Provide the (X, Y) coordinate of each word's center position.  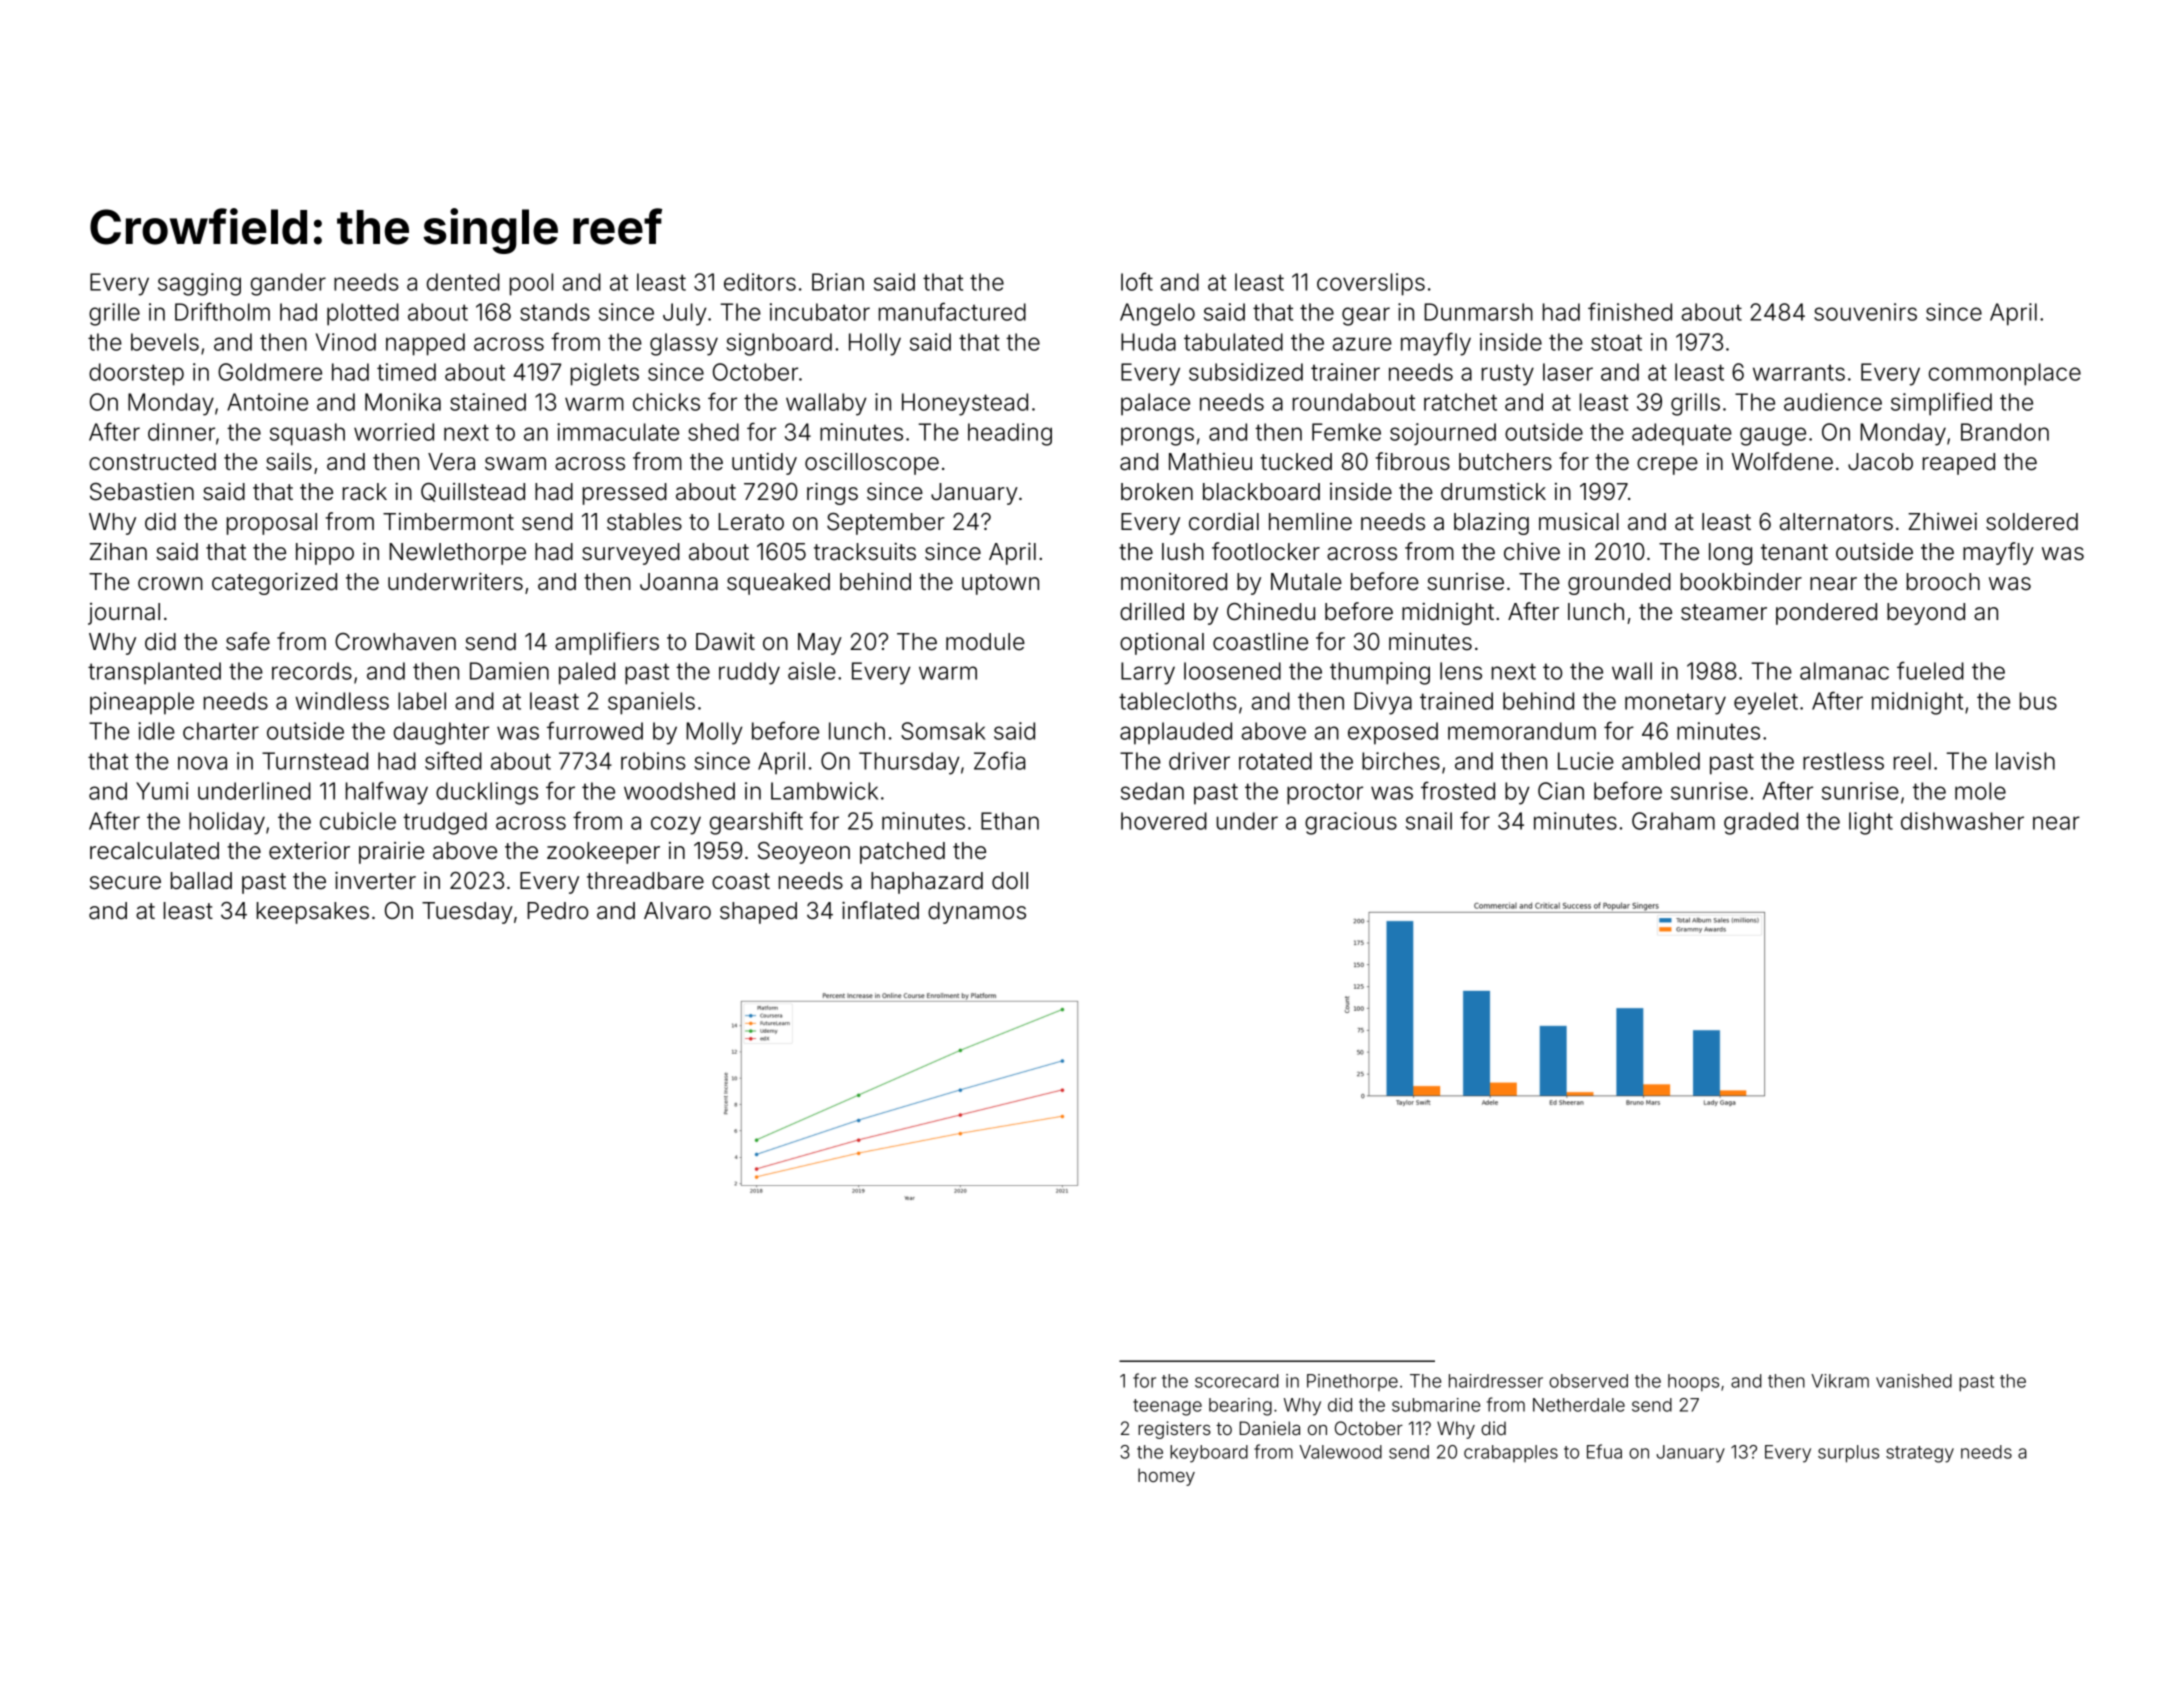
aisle (812, 671)
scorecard (1236, 1381)
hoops (1693, 1382)
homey (1166, 1477)
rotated (1275, 761)
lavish (2025, 761)
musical (1579, 522)
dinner (181, 432)
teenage (1167, 1407)
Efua (1604, 1451)
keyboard (1209, 1454)
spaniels (651, 703)
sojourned (1443, 434)
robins (653, 761)
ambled (1661, 761)
